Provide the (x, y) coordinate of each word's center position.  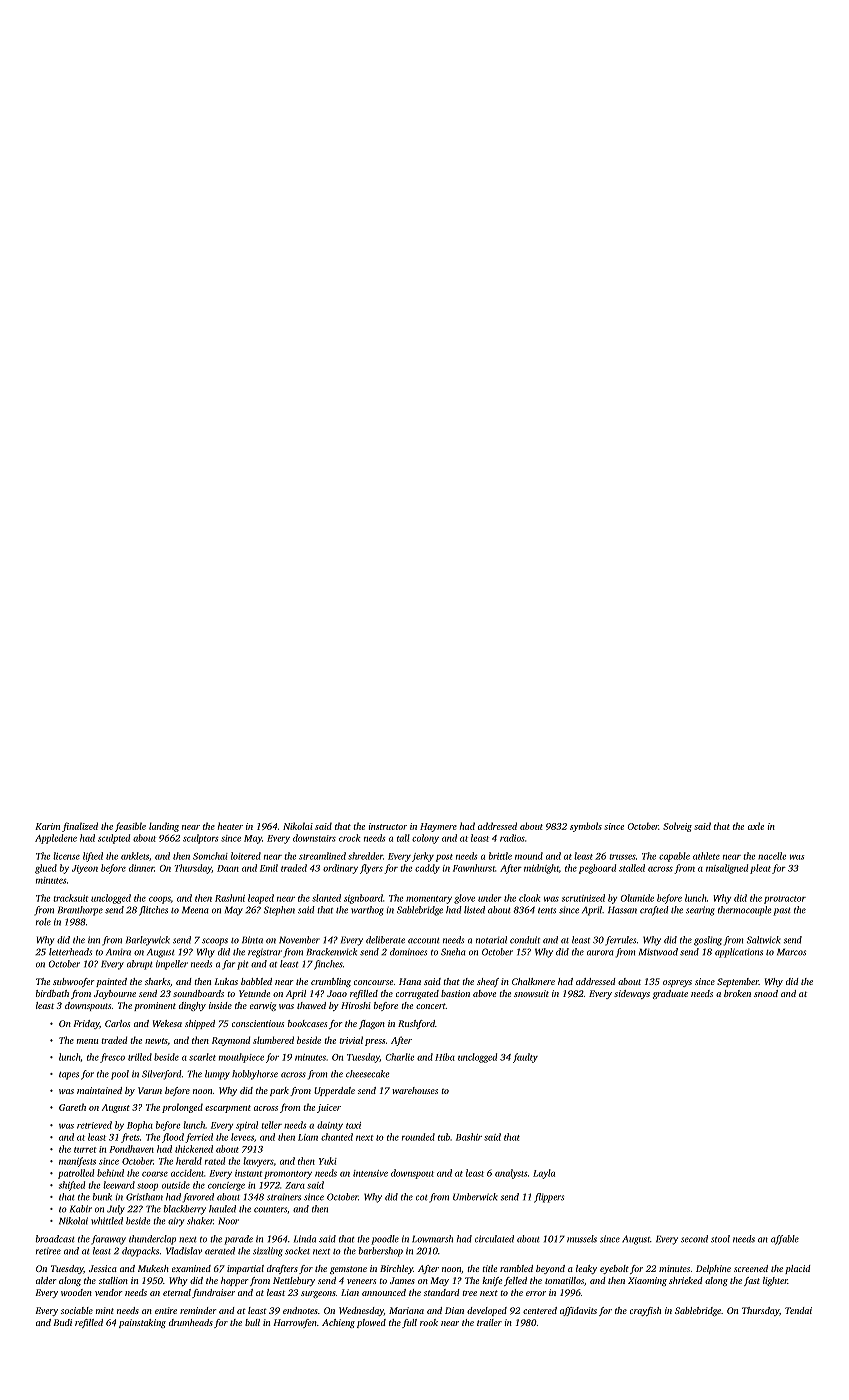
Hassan (622, 910)
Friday (86, 1024)
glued (46, 869)
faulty (525, 1058)
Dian (454, 1310)
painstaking (142, 1323)
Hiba (445, 1057)
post (444, 858)
